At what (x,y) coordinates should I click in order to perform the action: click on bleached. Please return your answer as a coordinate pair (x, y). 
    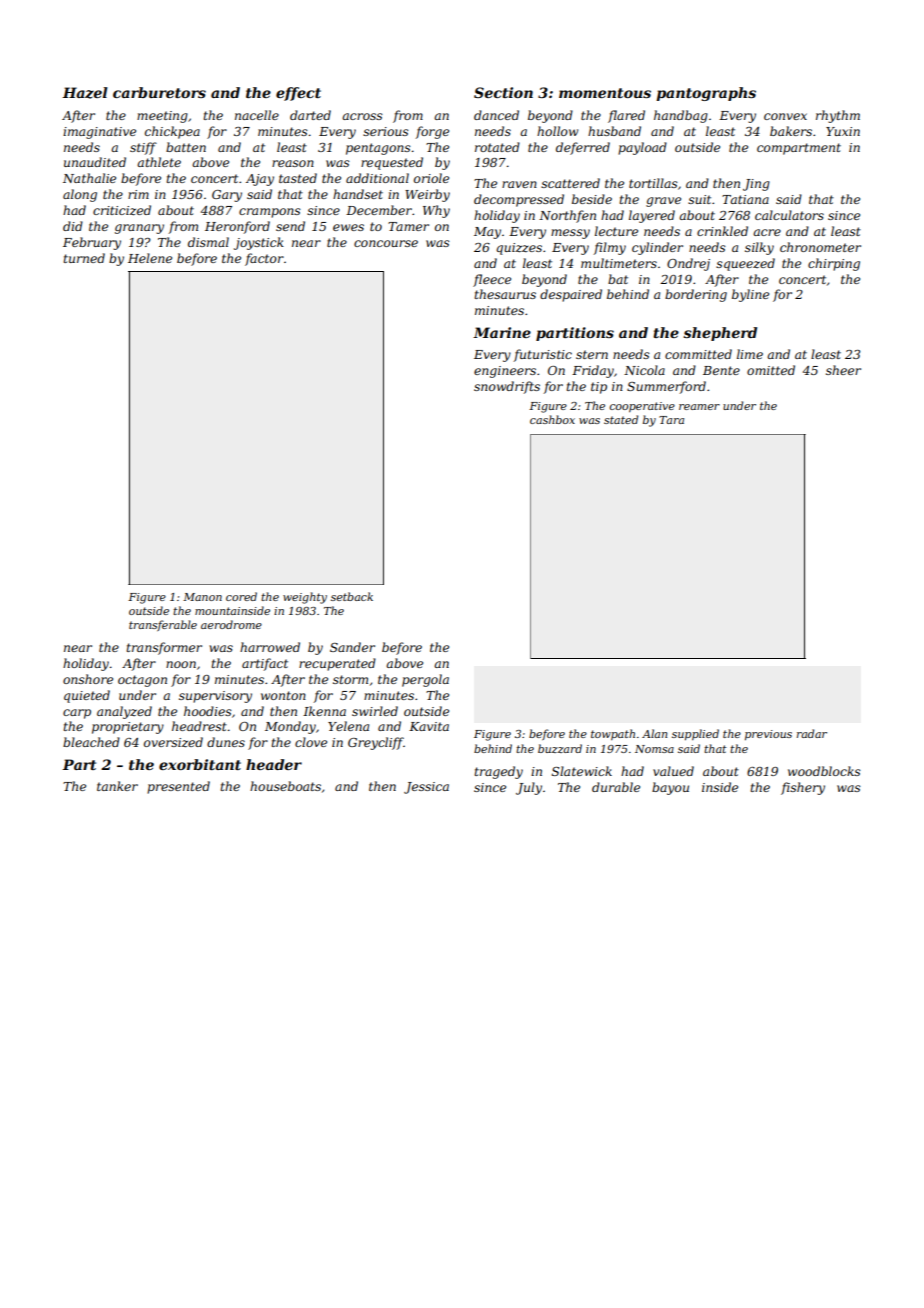
    Looking at the image, I should click on (91, 742).
